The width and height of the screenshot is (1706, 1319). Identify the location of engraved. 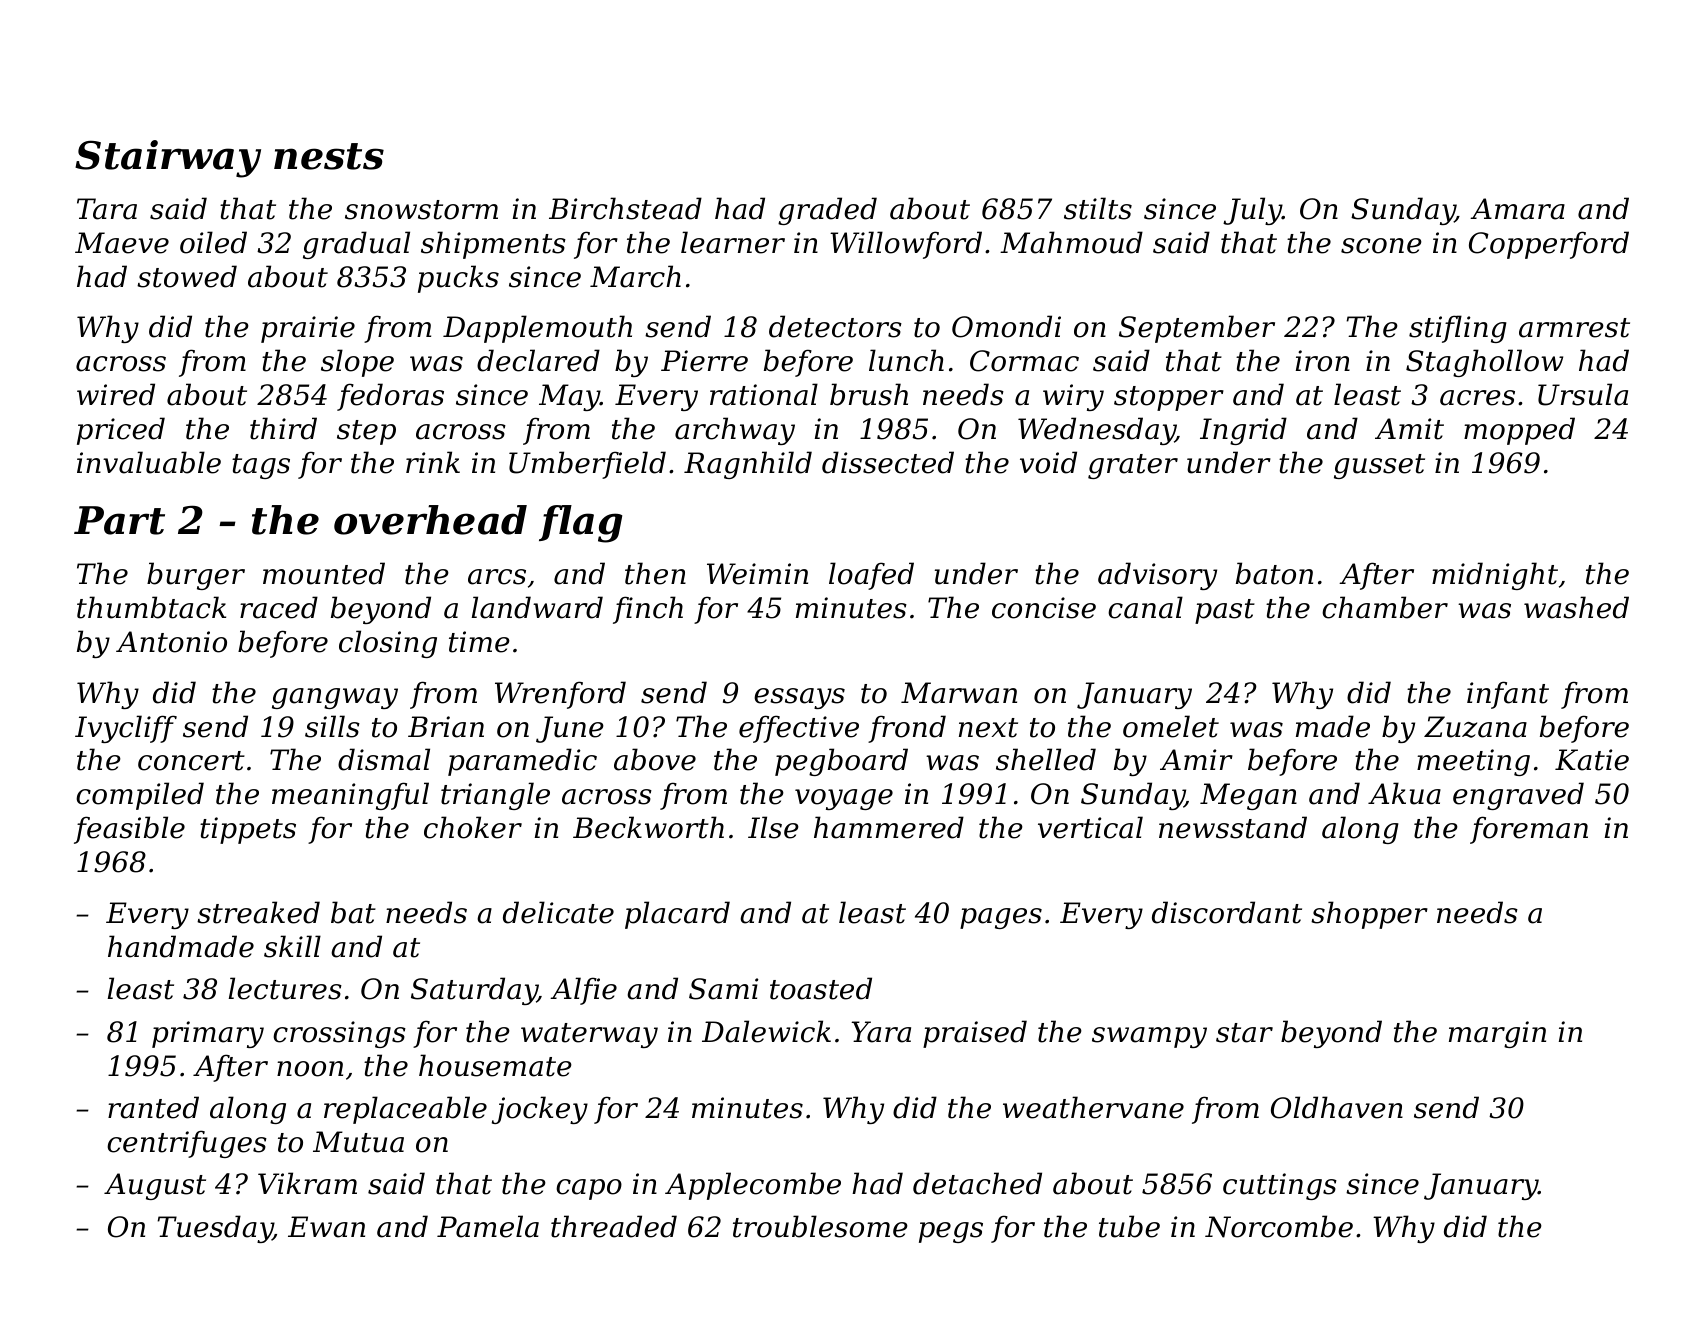
(1518, 796).
